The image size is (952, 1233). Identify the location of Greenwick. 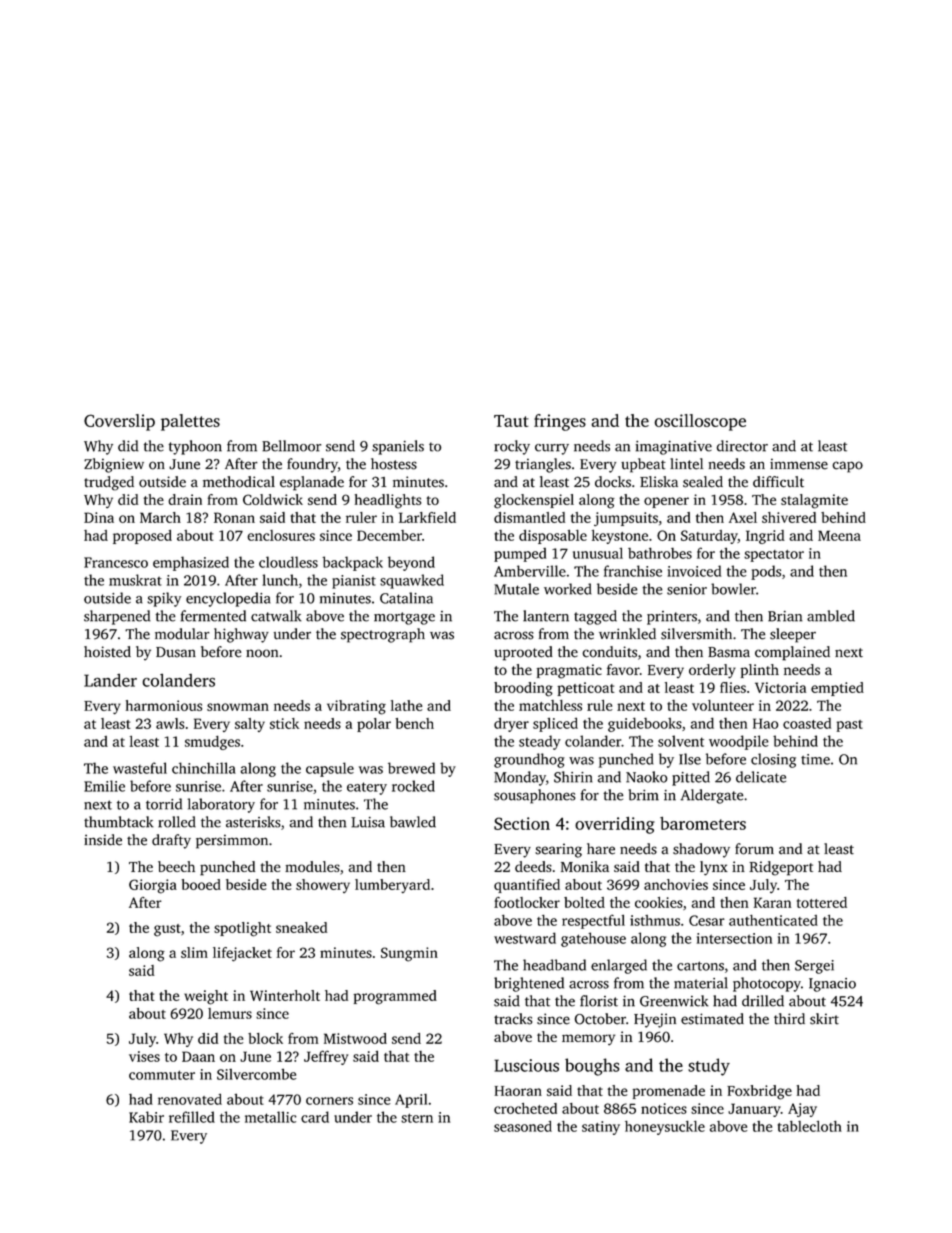
(674, 1001).
